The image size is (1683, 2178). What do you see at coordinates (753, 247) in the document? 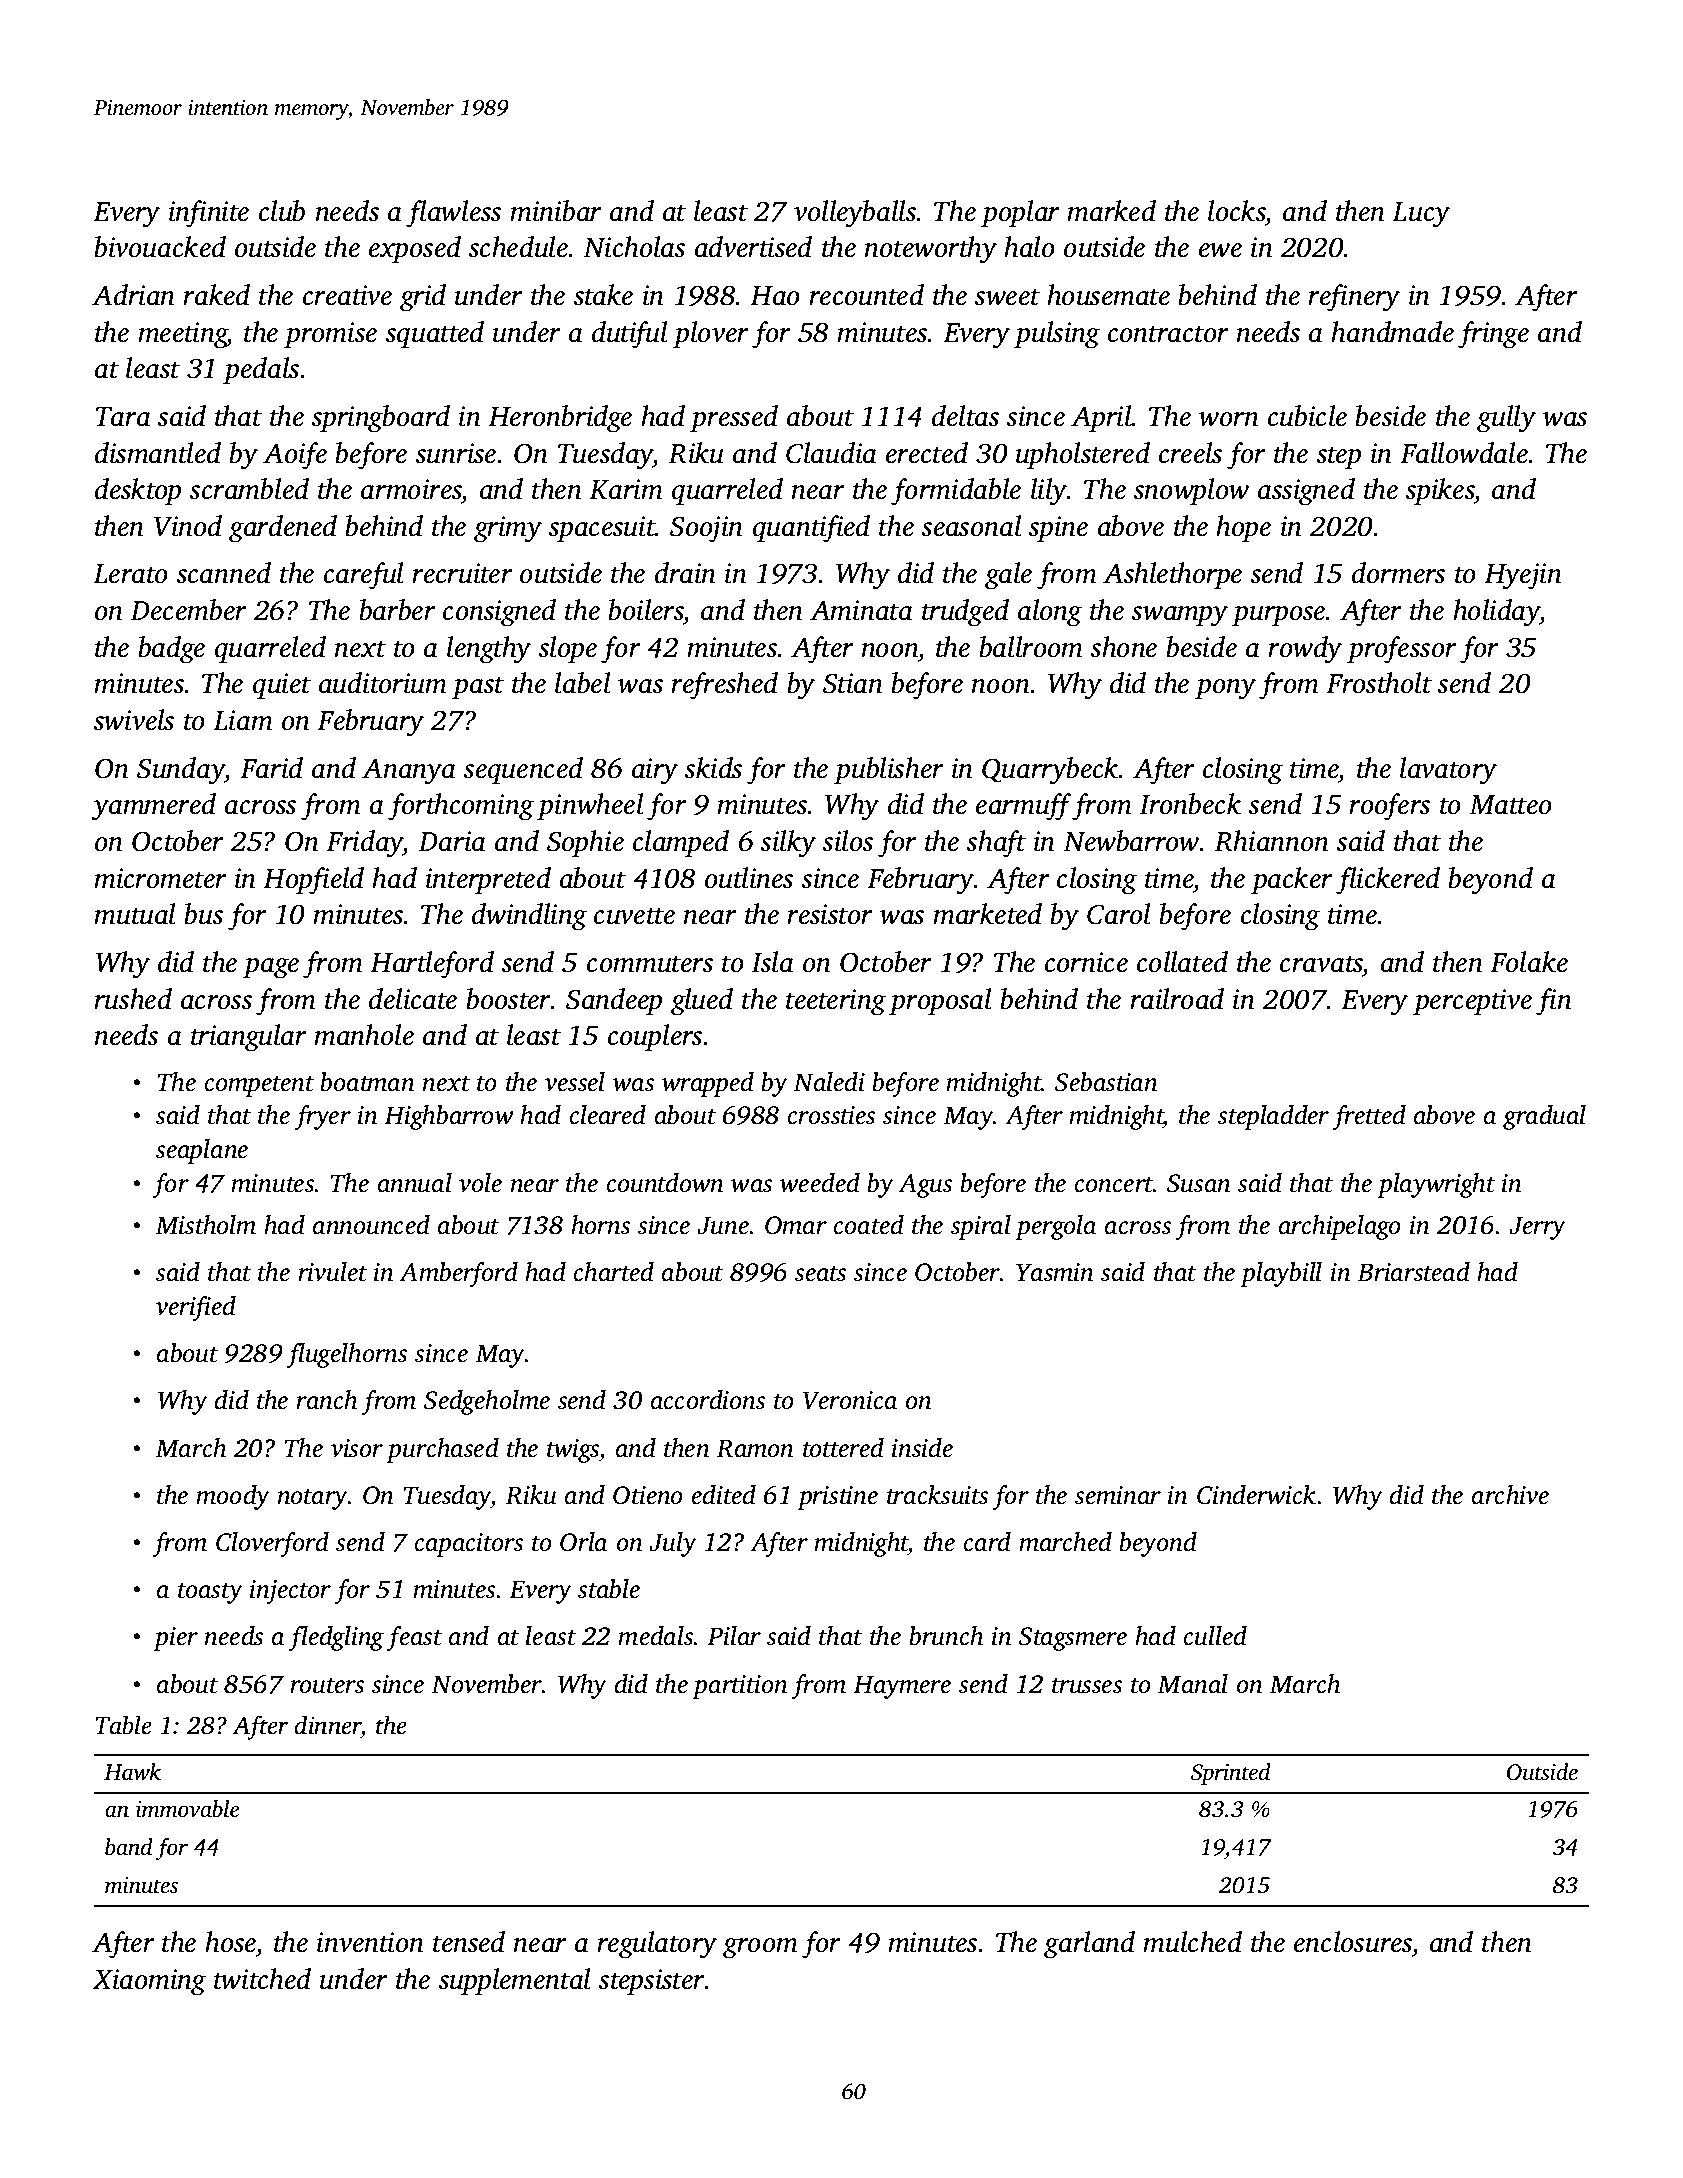
I see `advertised` at bounding box center [753, 247].
